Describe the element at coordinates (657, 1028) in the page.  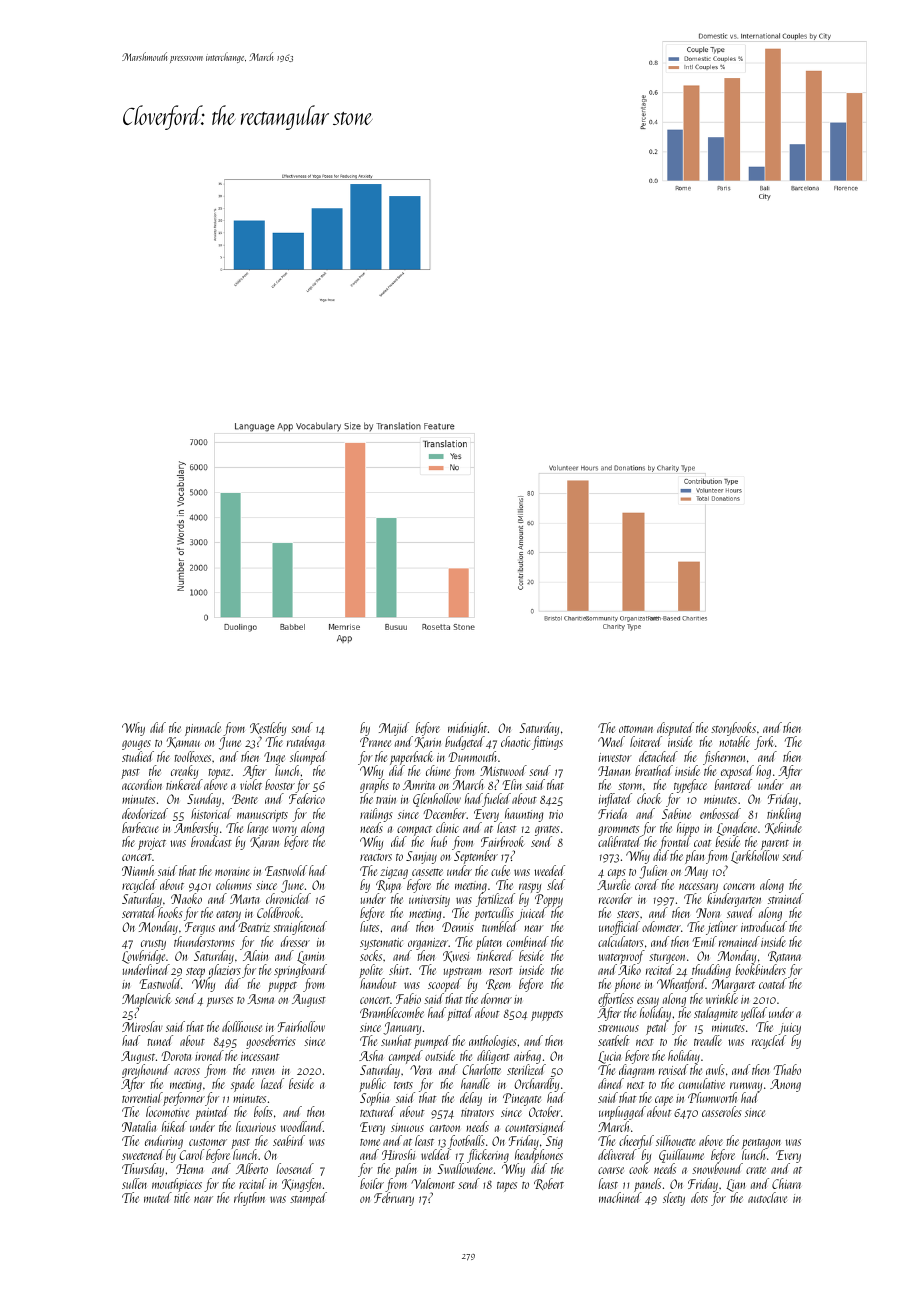
I see `petal` at that location.
